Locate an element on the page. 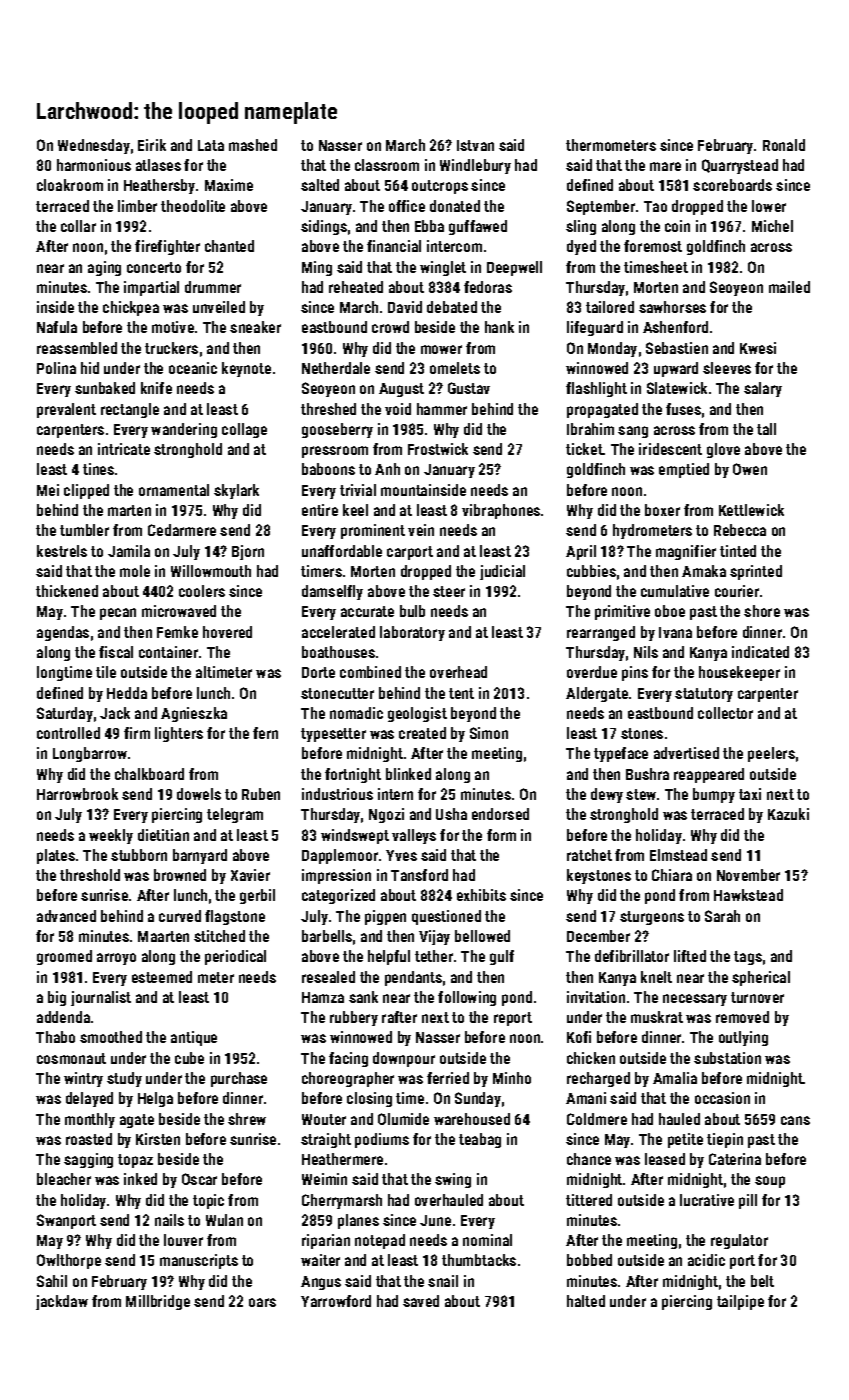  pendants is located at coordinates (413, 978).
